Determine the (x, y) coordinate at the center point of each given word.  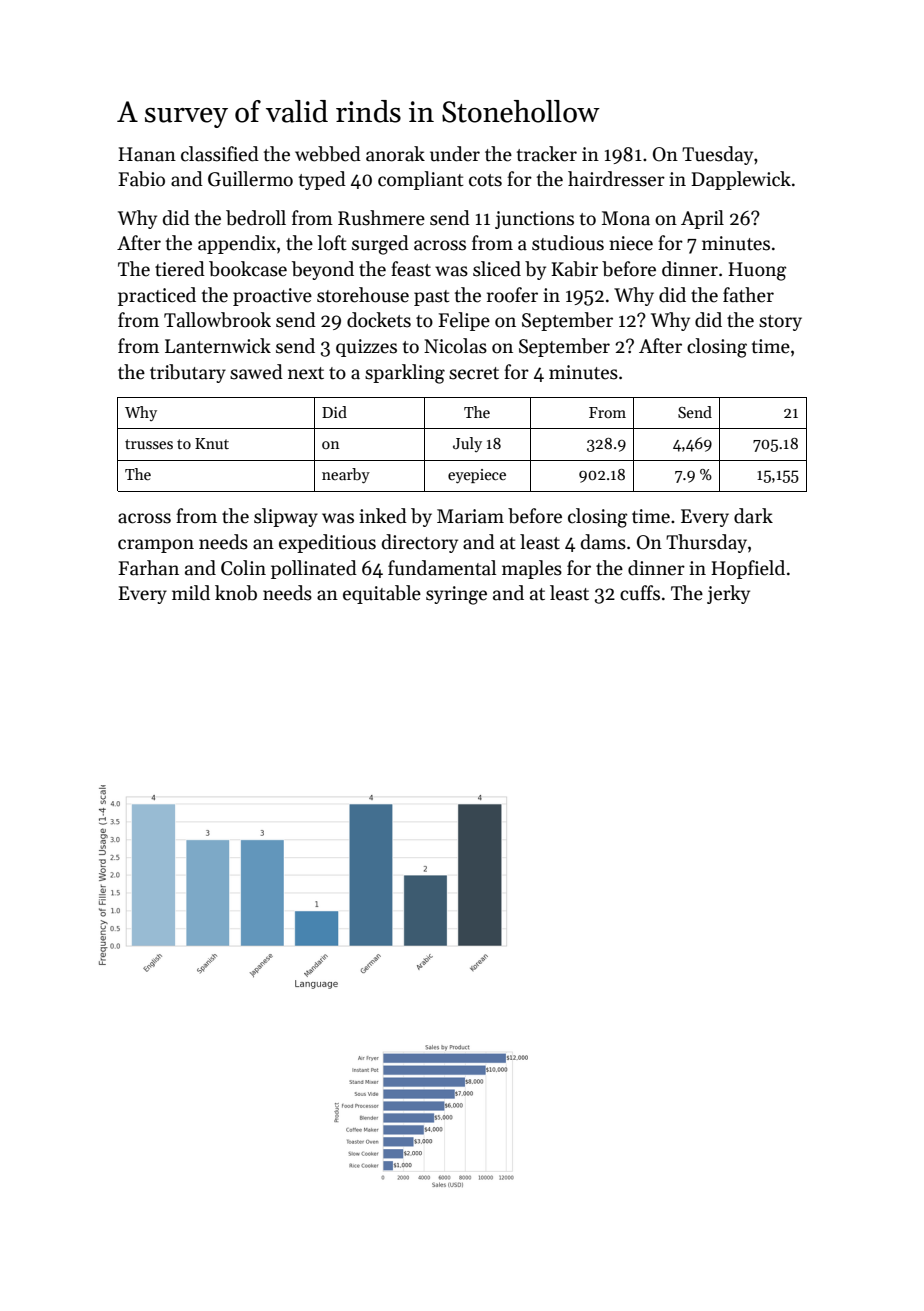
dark (753, 516)
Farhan (148, 568)
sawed (256, 372)
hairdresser (616, 179)
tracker (547, 154)
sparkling (405, 374)
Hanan (147, 154)
